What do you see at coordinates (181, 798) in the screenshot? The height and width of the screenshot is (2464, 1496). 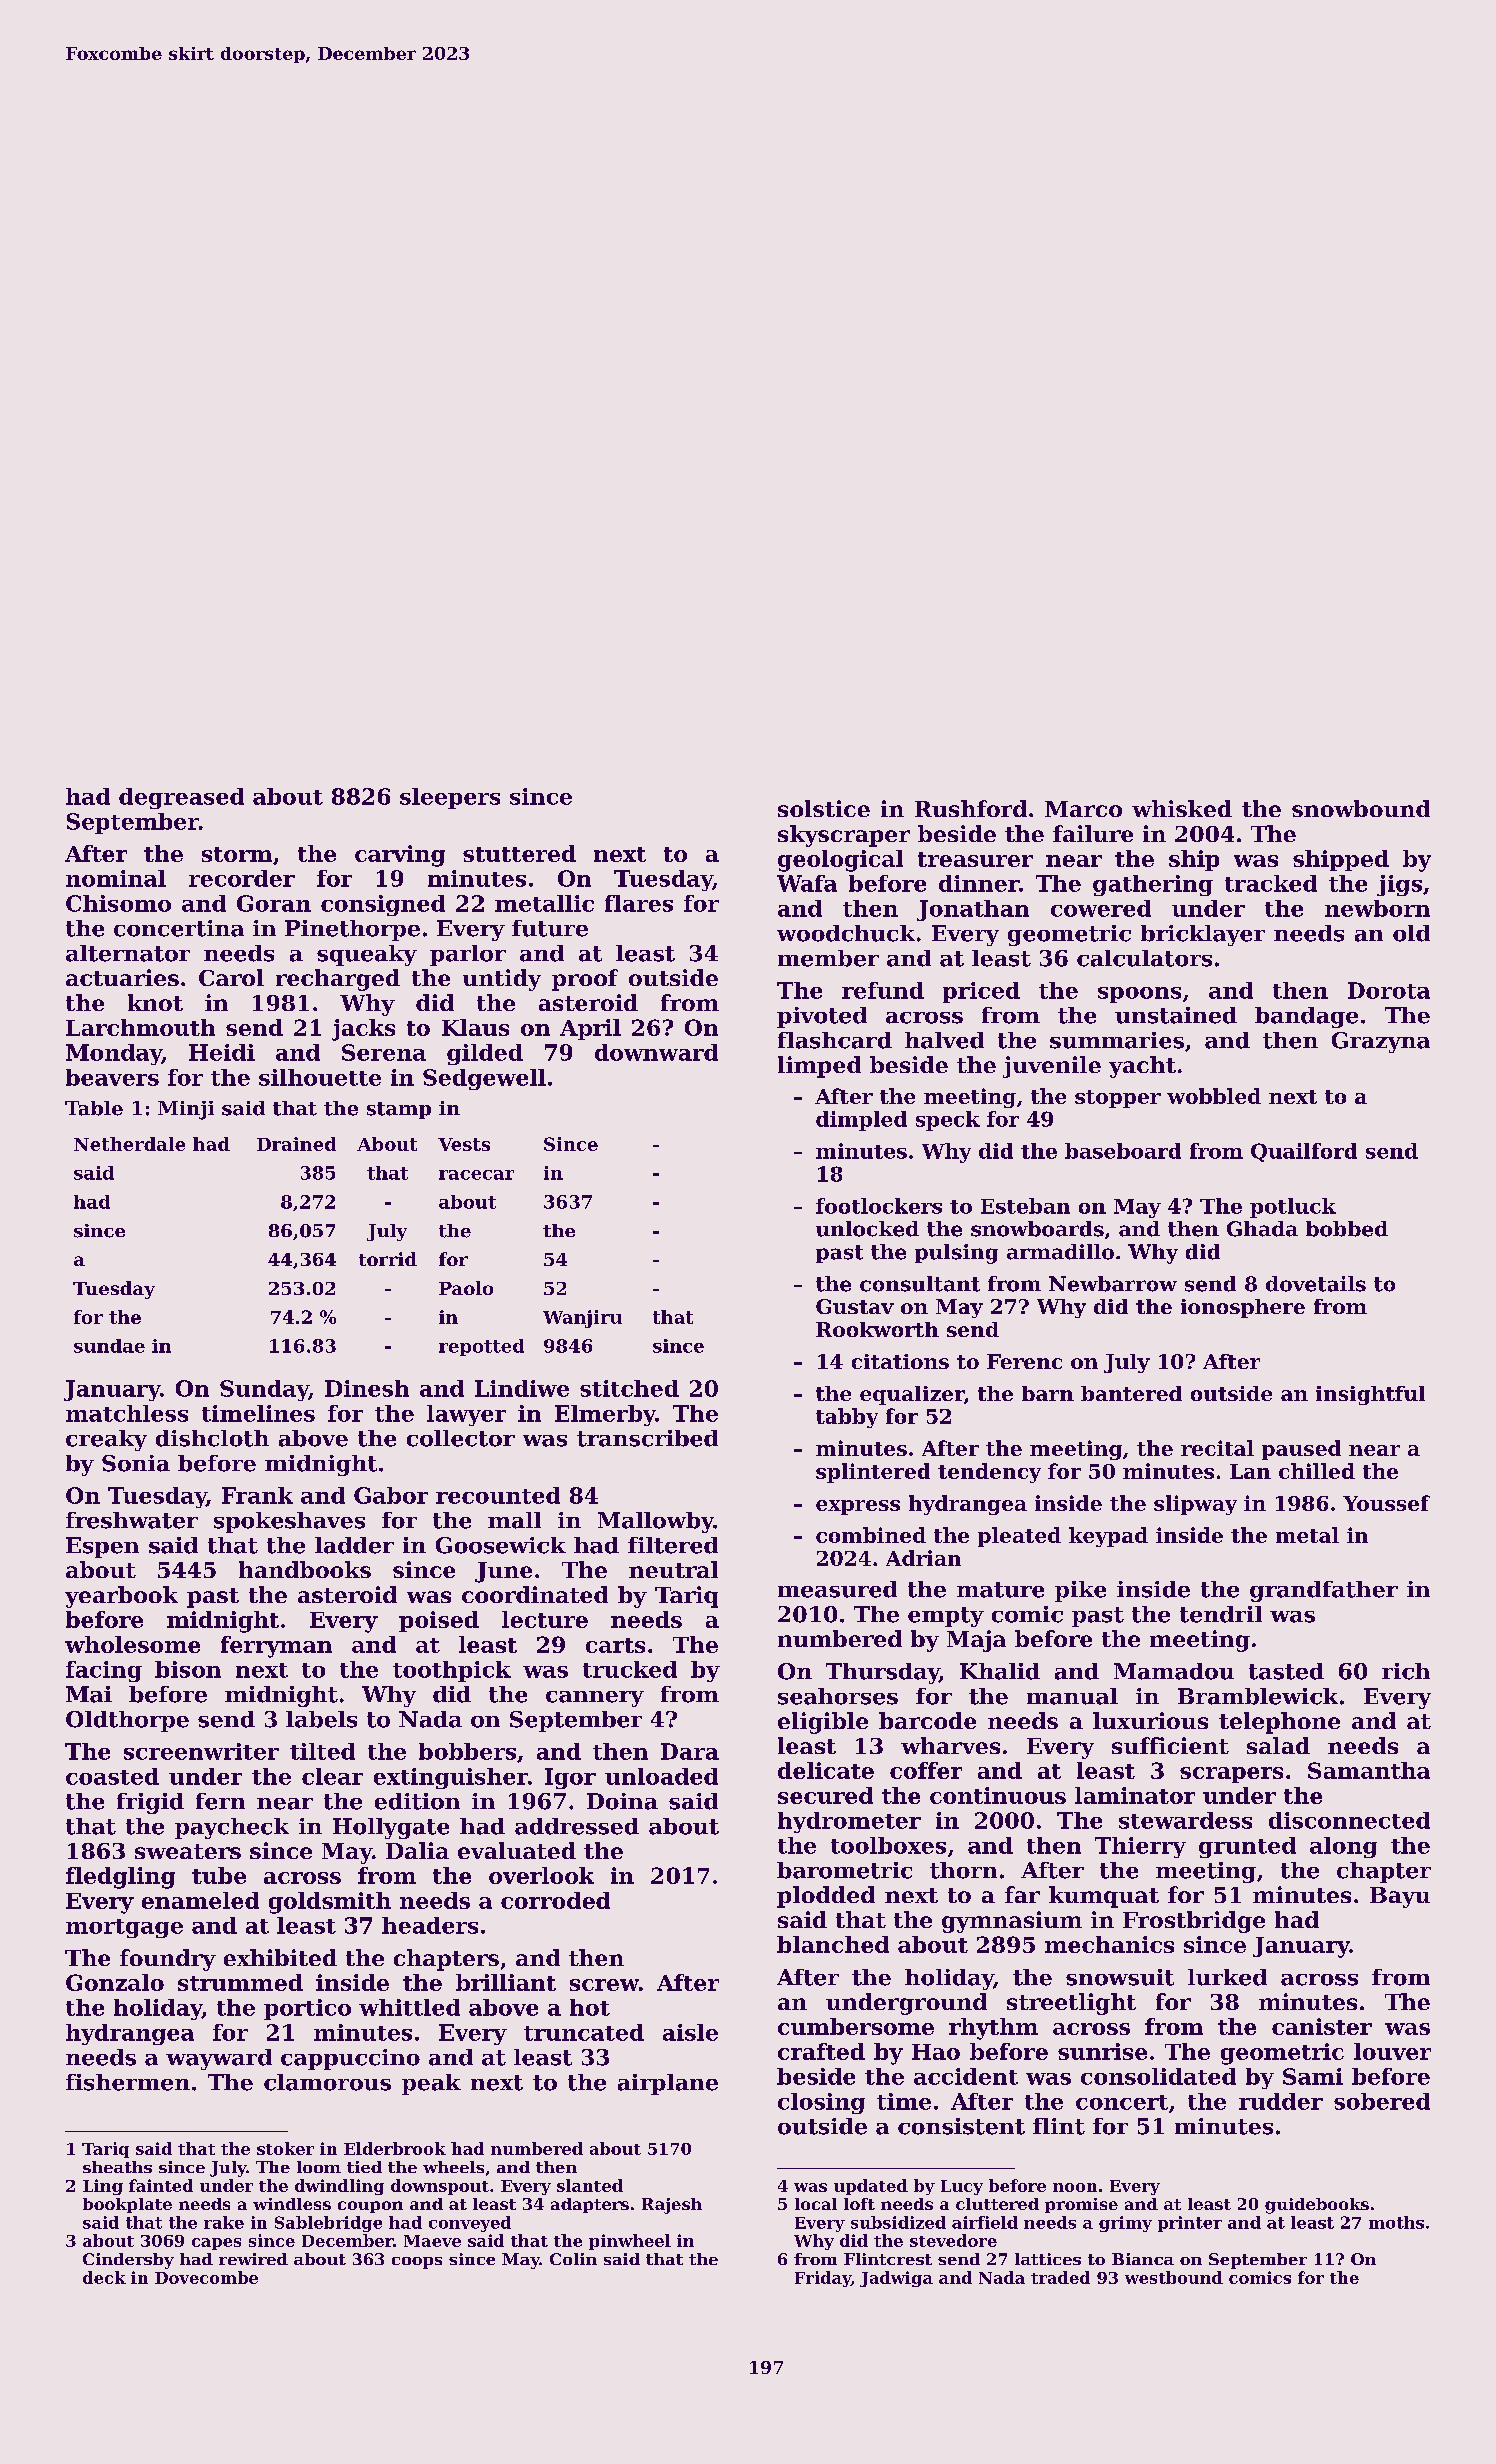 I see `degreased` at bounding box center [181, 798].
